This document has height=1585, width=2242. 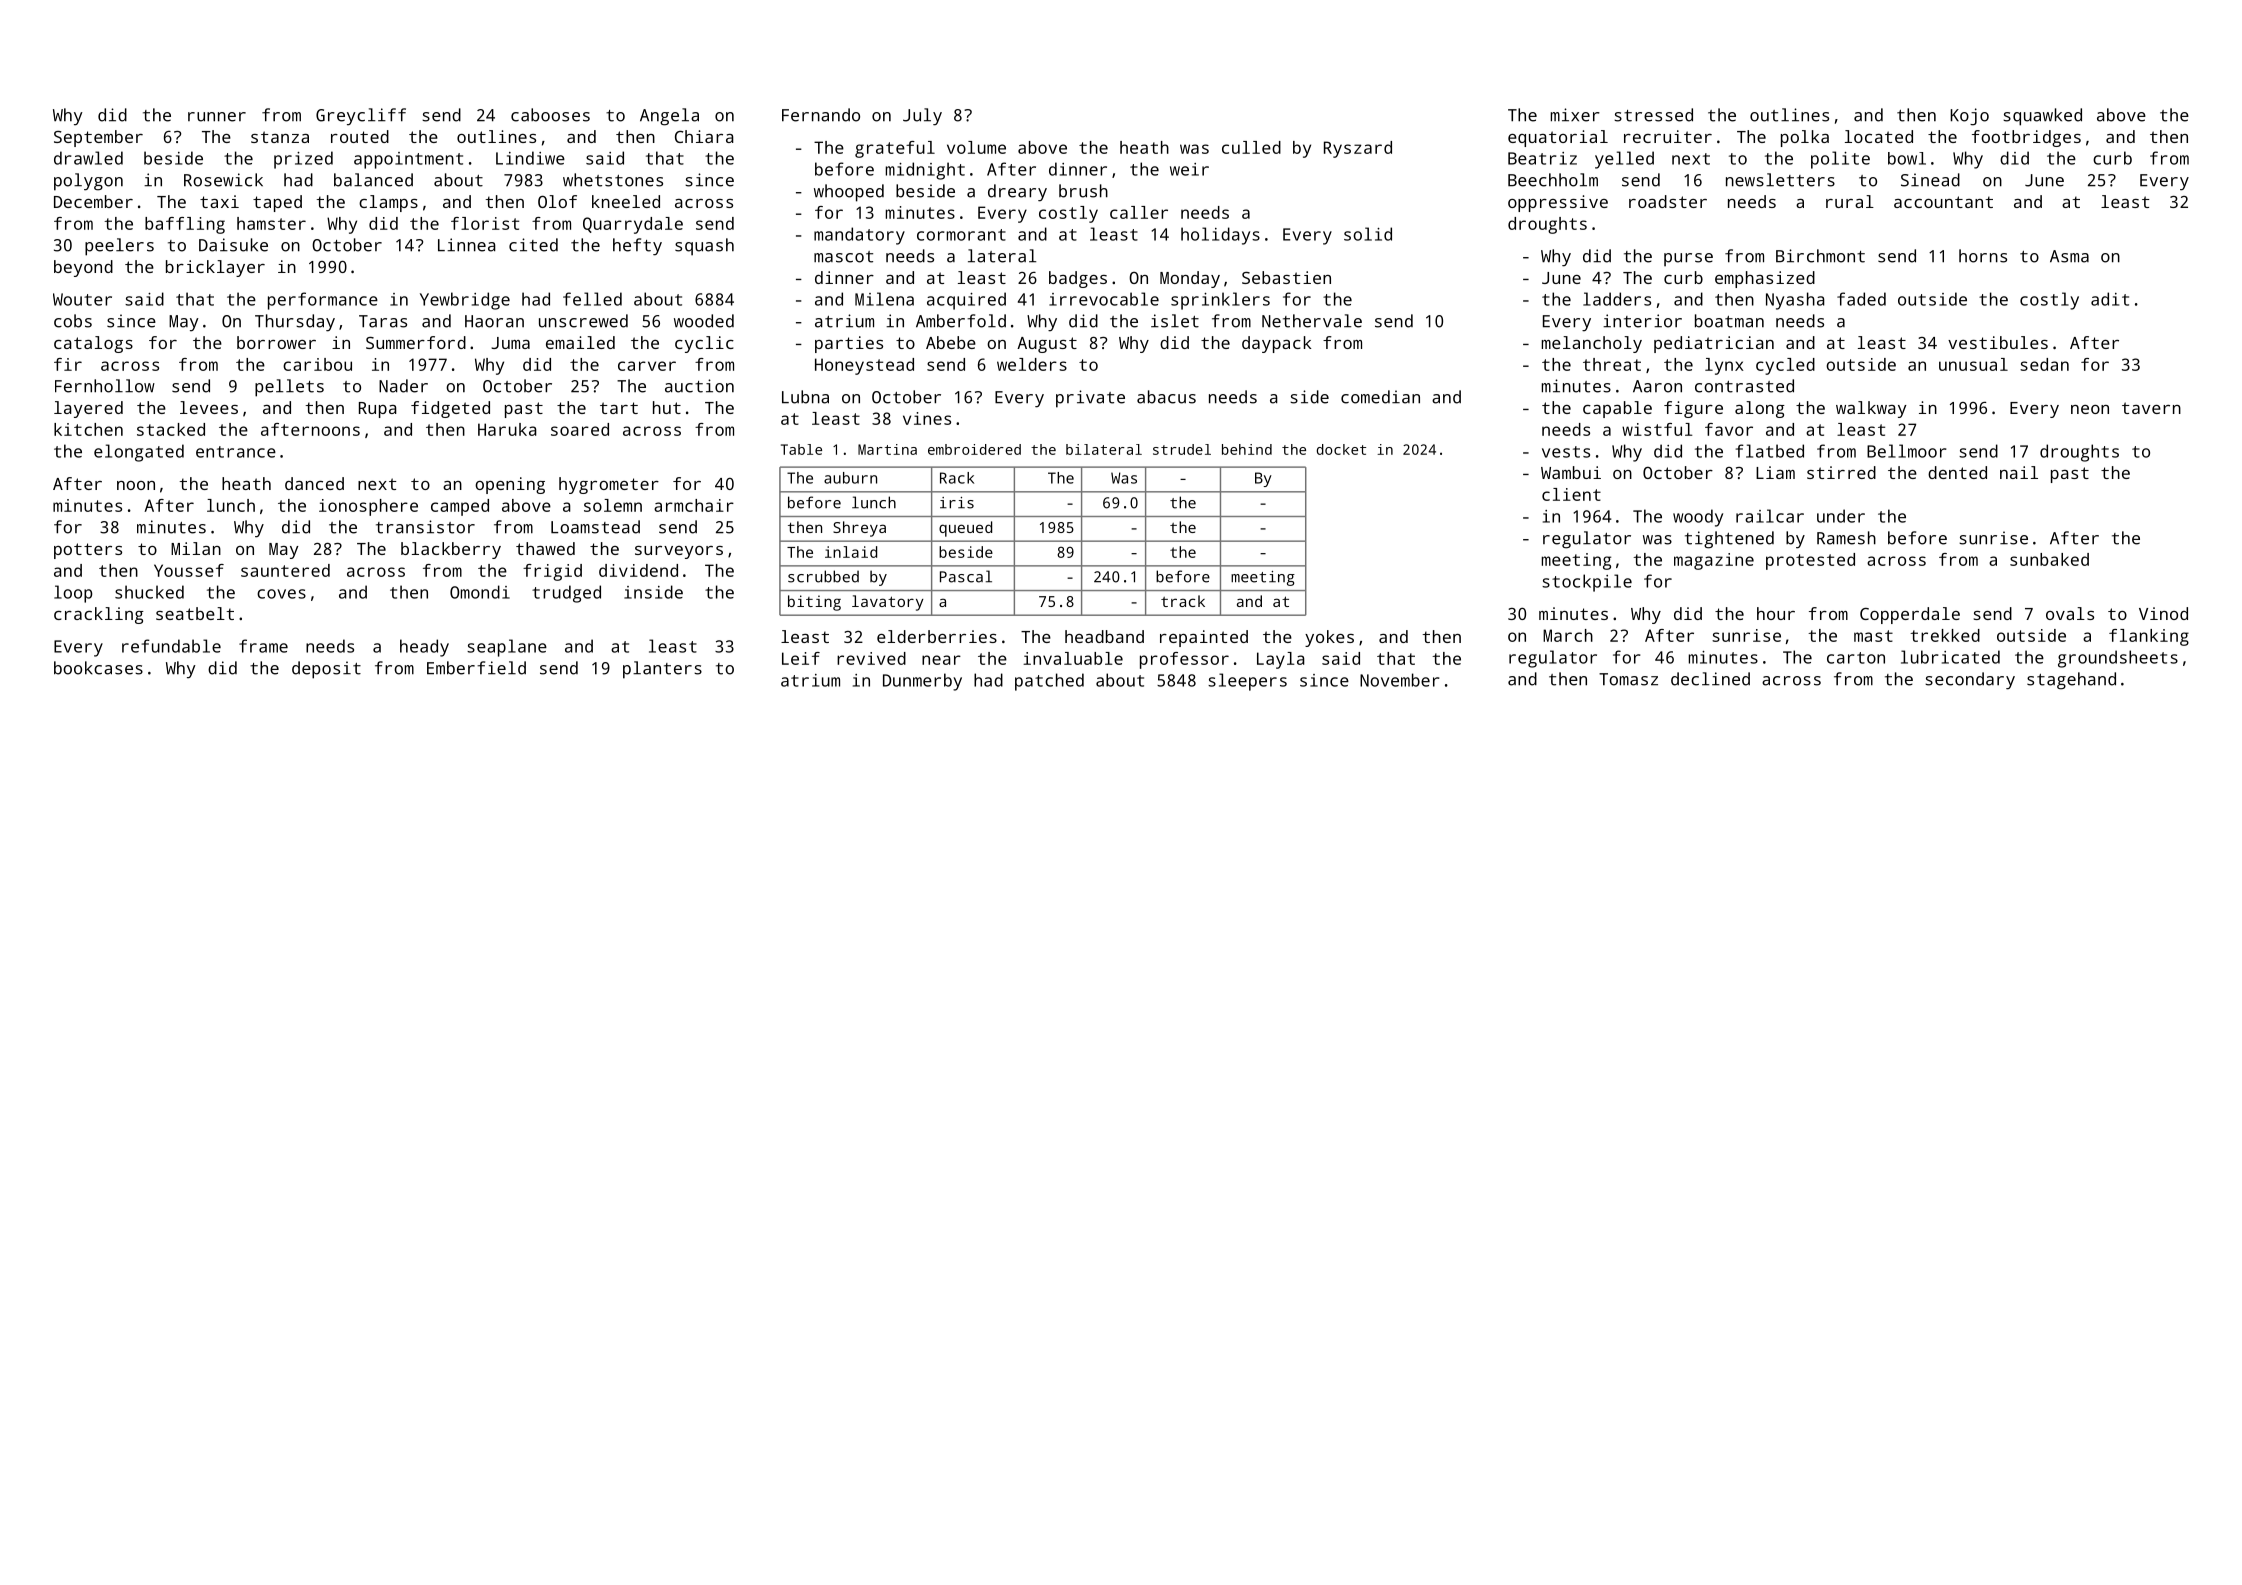 I want to click on client, so click(x=1571, y=494).
